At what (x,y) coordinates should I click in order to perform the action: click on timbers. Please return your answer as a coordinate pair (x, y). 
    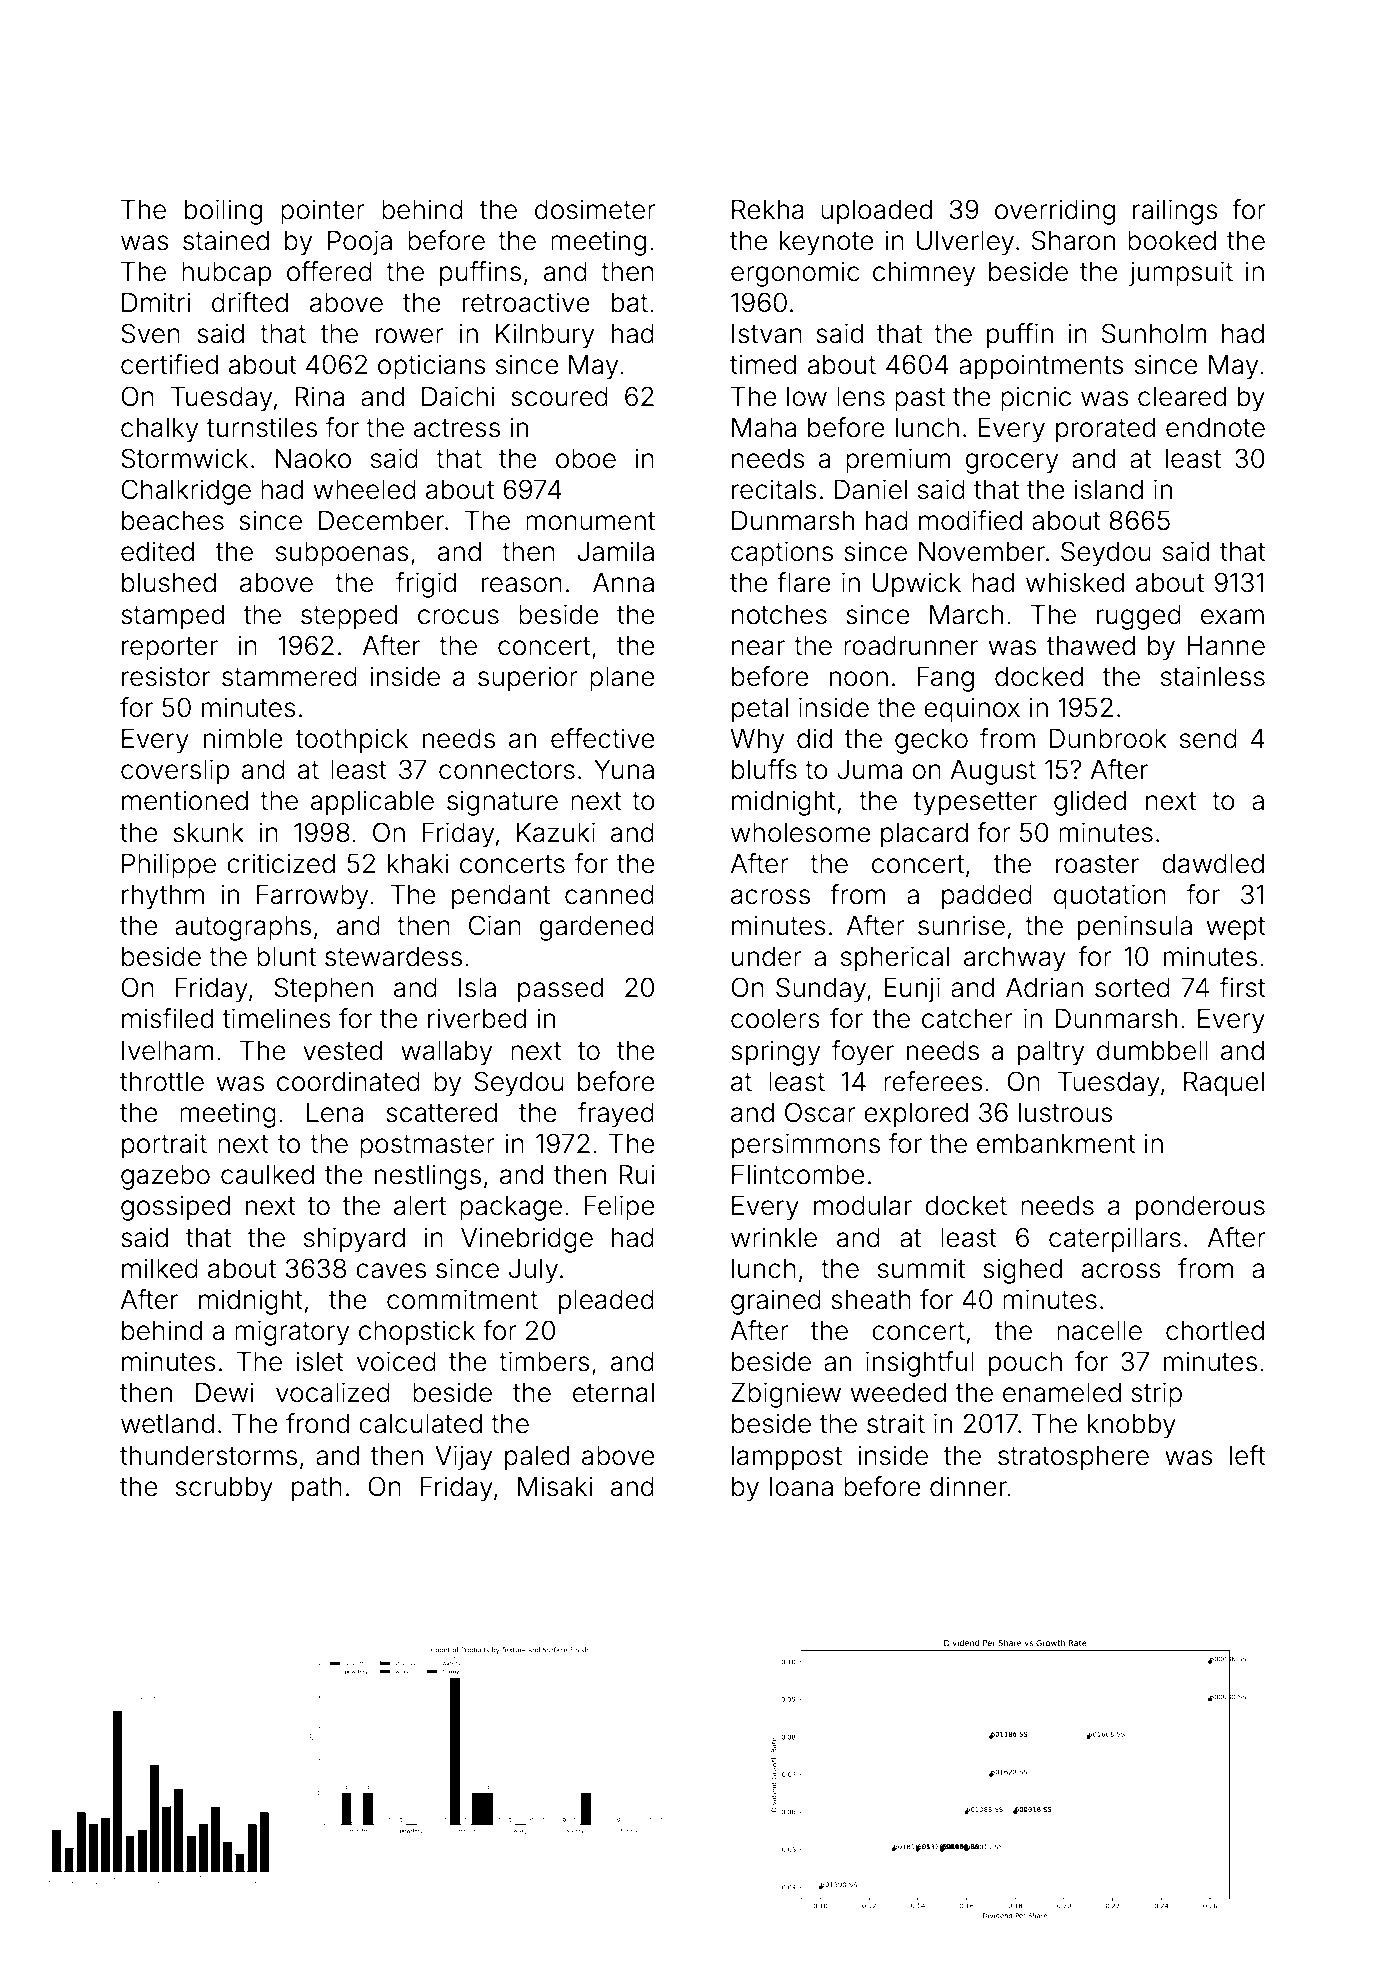
    Looking at the image, I should click on (544, 1361).
